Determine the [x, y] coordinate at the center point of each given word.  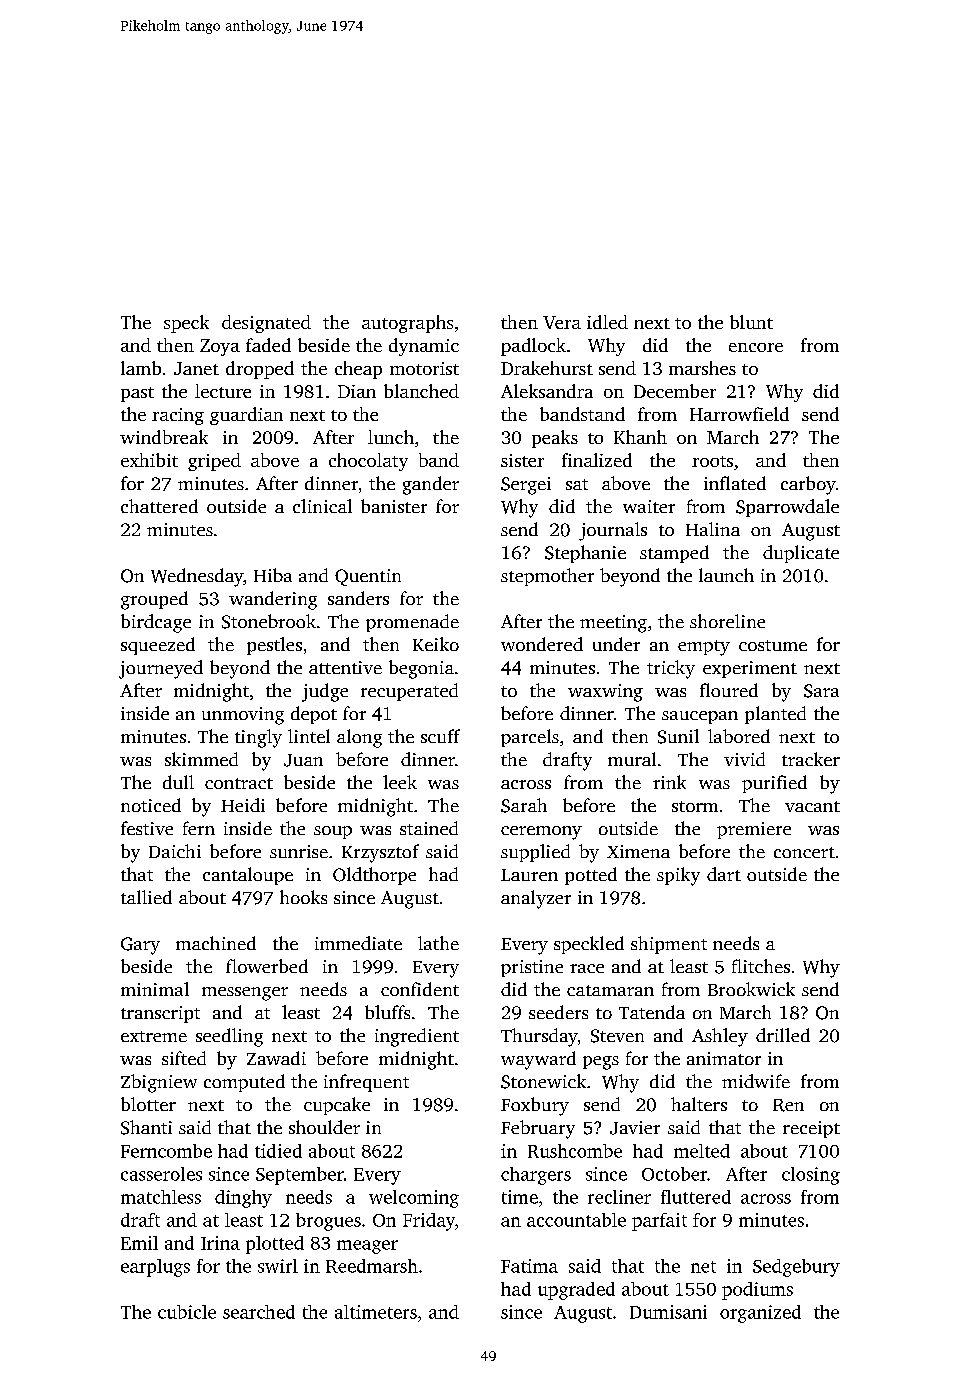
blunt [751, 322]
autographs [407, 324]
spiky [678, 876]
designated [266, 324]
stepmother [547, 577]
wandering [273, 600]
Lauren [529, 875]
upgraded [576, 1291]
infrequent [366, 1083]
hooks [303, 897]
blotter [148, 1104]
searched [259, 1312]
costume [773, 645]
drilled [783, 1035]
